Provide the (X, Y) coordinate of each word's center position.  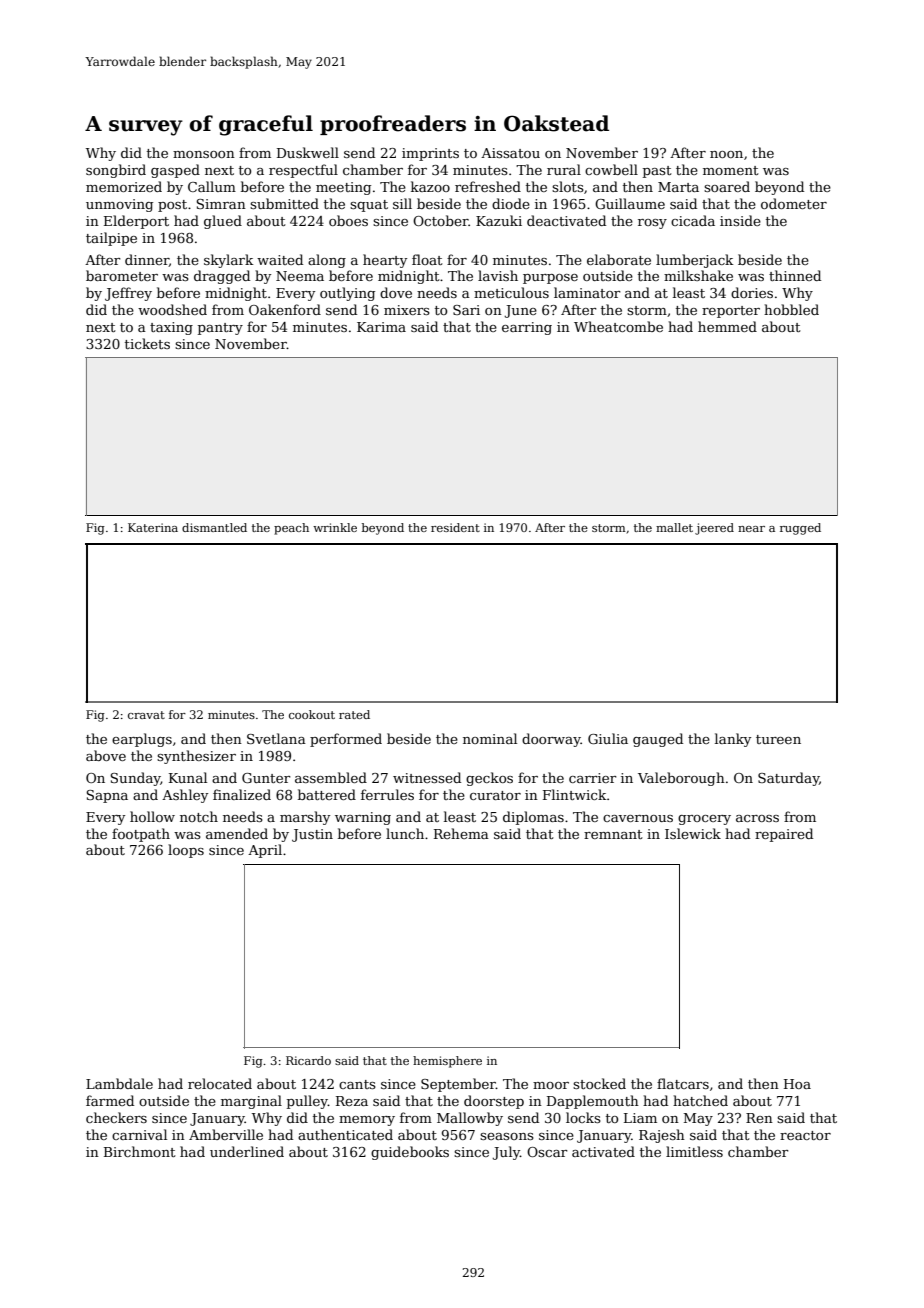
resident (455, 527)
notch (199, 816)
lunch (405, 833)
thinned (795, 275)
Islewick (693, 833)
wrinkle (335, 527)
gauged (658, 740)
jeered (714, 529)
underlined (247, 1151)
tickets (147, 343)
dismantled (214, 527)
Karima (381, 327)
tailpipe (111, 239)
